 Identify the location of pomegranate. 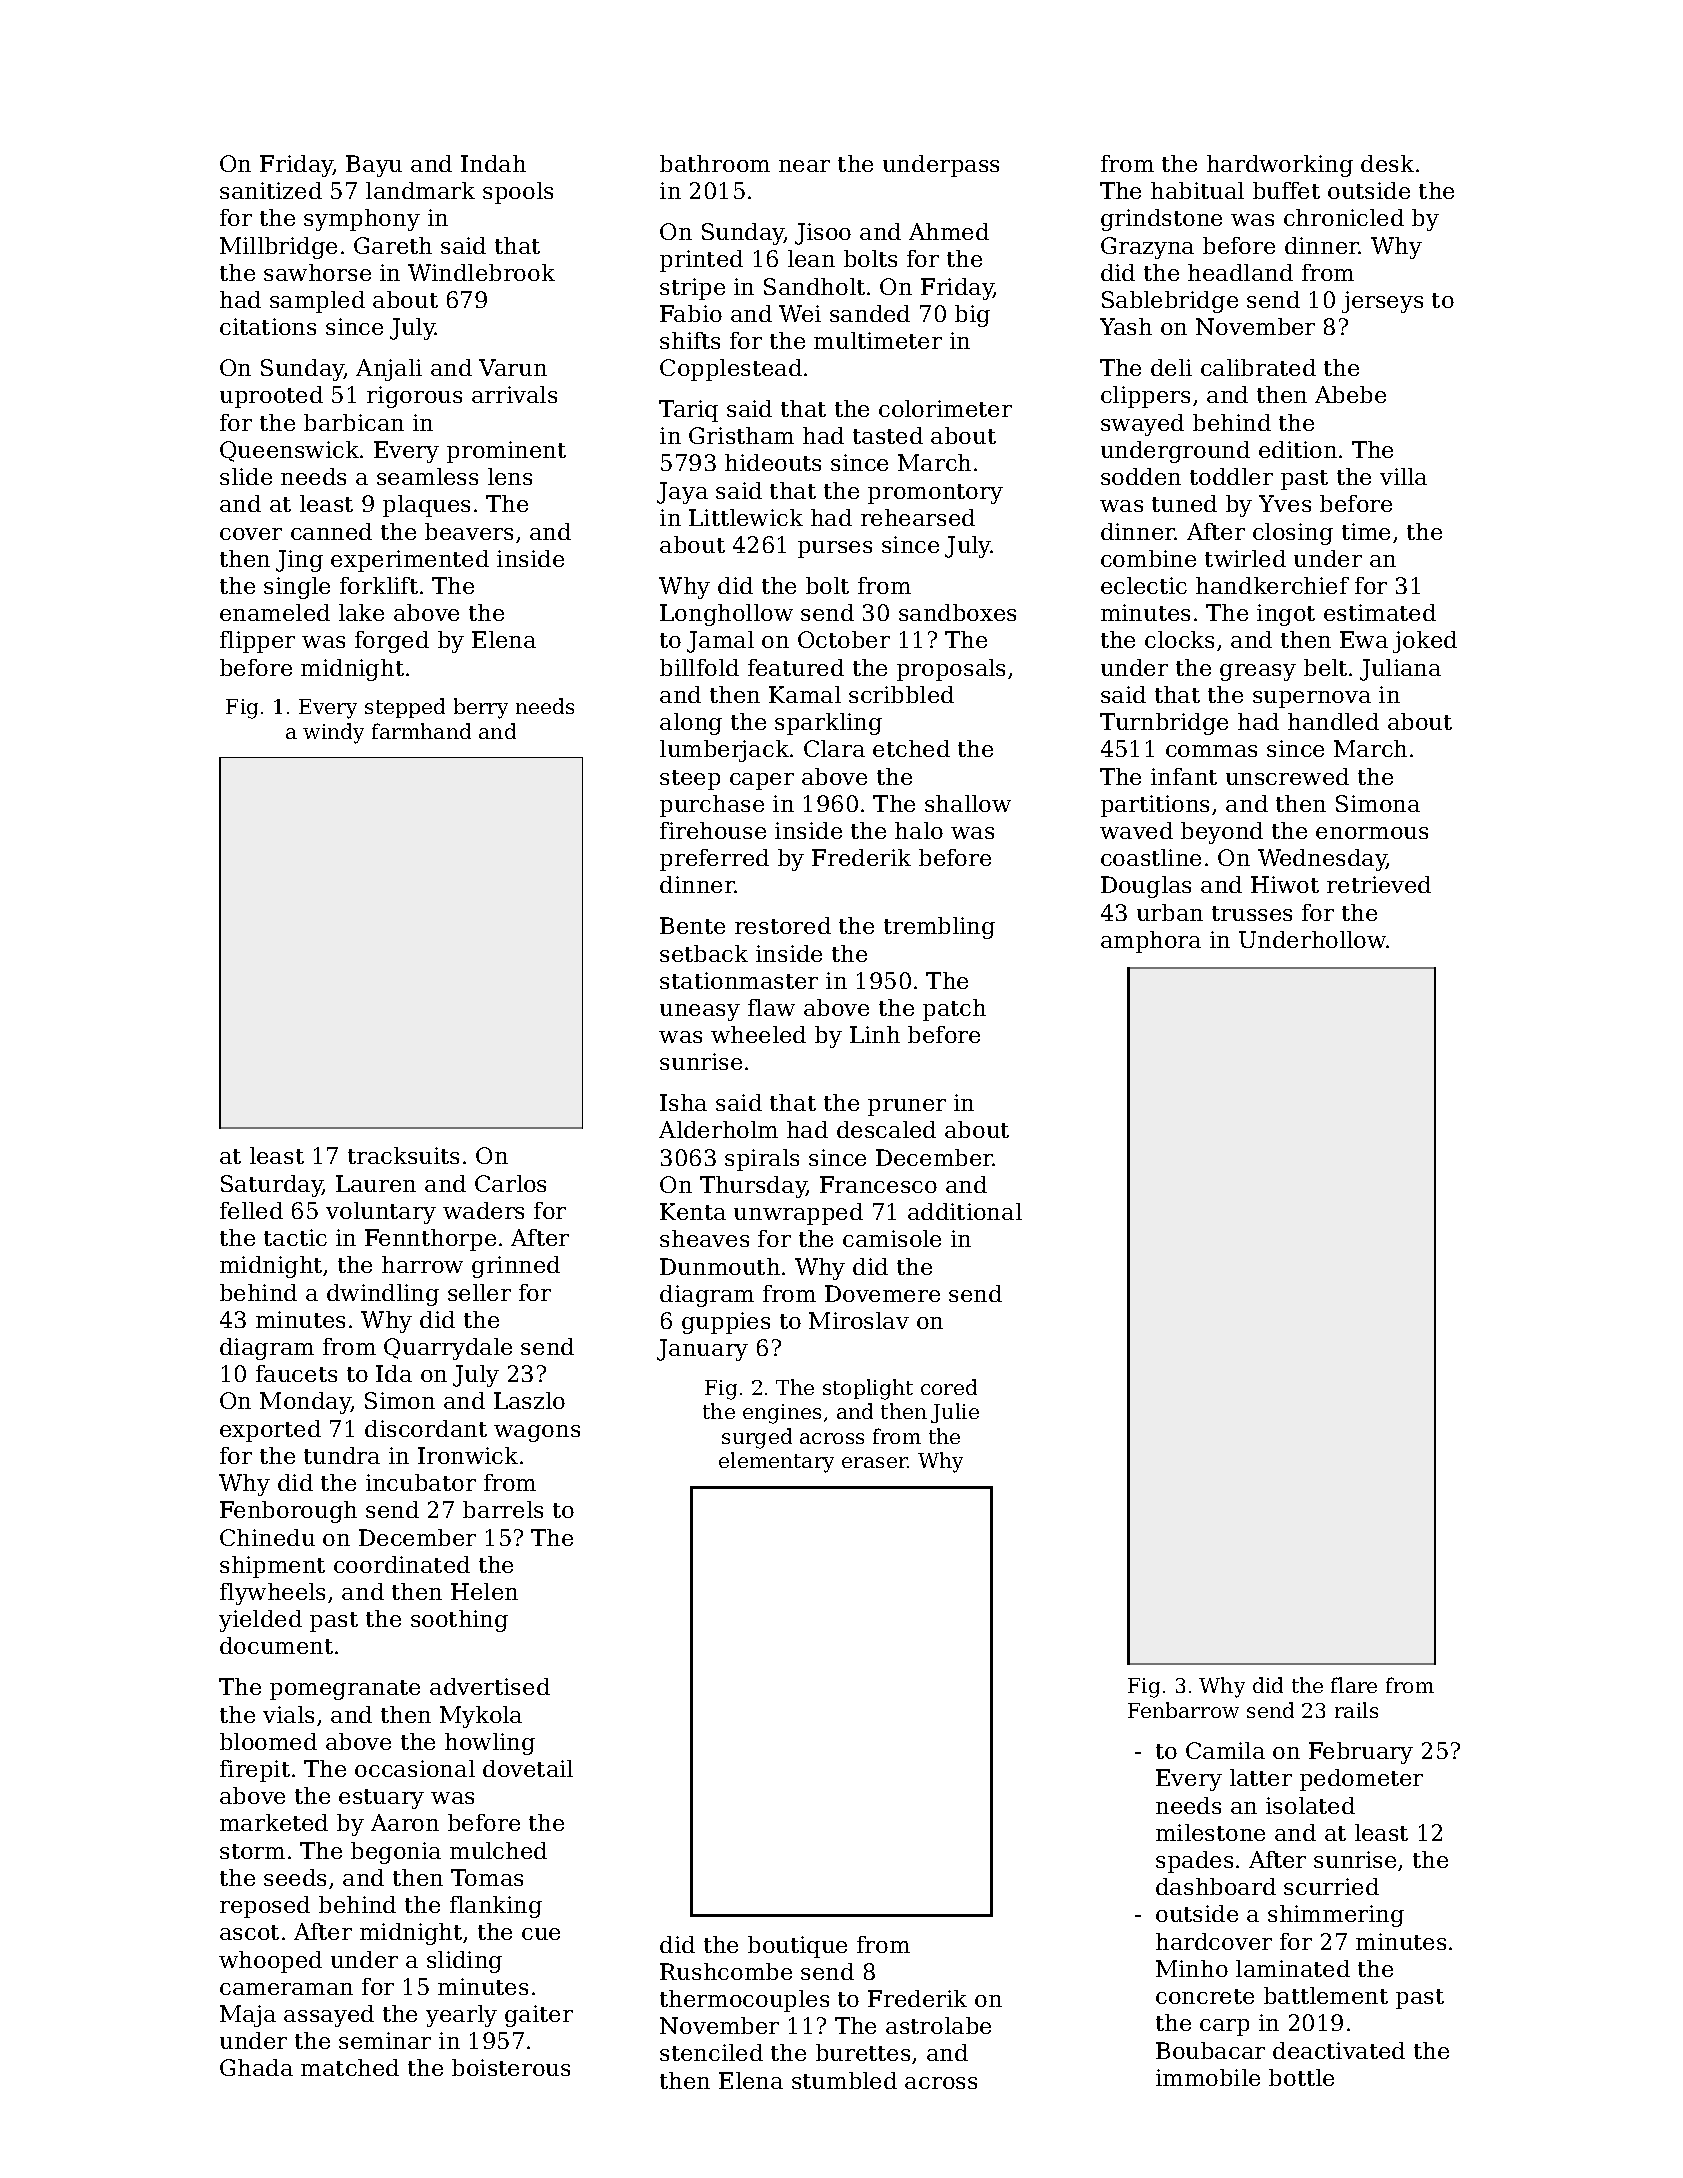
(345, 1690).
